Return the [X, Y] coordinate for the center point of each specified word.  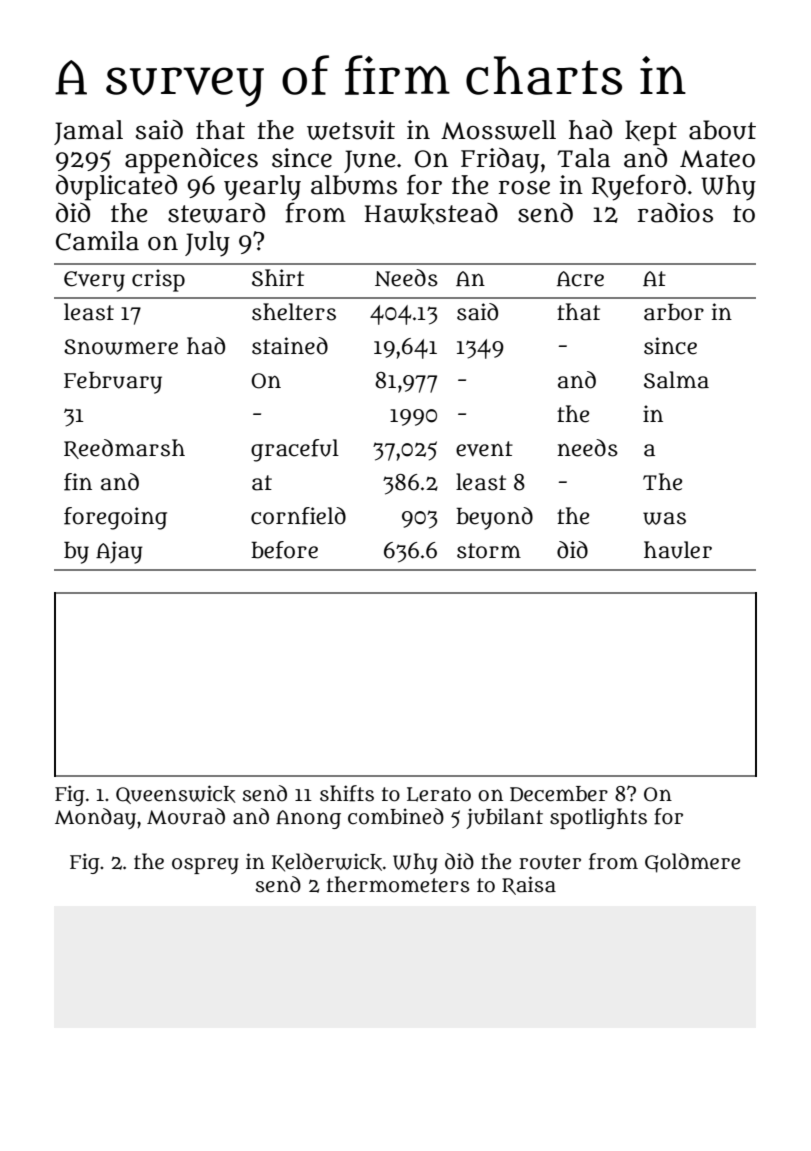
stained [290, 346]
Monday [95, 818]
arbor [674, 312]
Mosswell [498, 130]
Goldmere [692, 863]
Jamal [88, 132]
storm [489, 551]
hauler [678, 550]
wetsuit [351, 130]
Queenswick [175, 794]
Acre [580, 279]
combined [396, 816]
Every [94, 281]
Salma [676, 380]
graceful [295, 450]
